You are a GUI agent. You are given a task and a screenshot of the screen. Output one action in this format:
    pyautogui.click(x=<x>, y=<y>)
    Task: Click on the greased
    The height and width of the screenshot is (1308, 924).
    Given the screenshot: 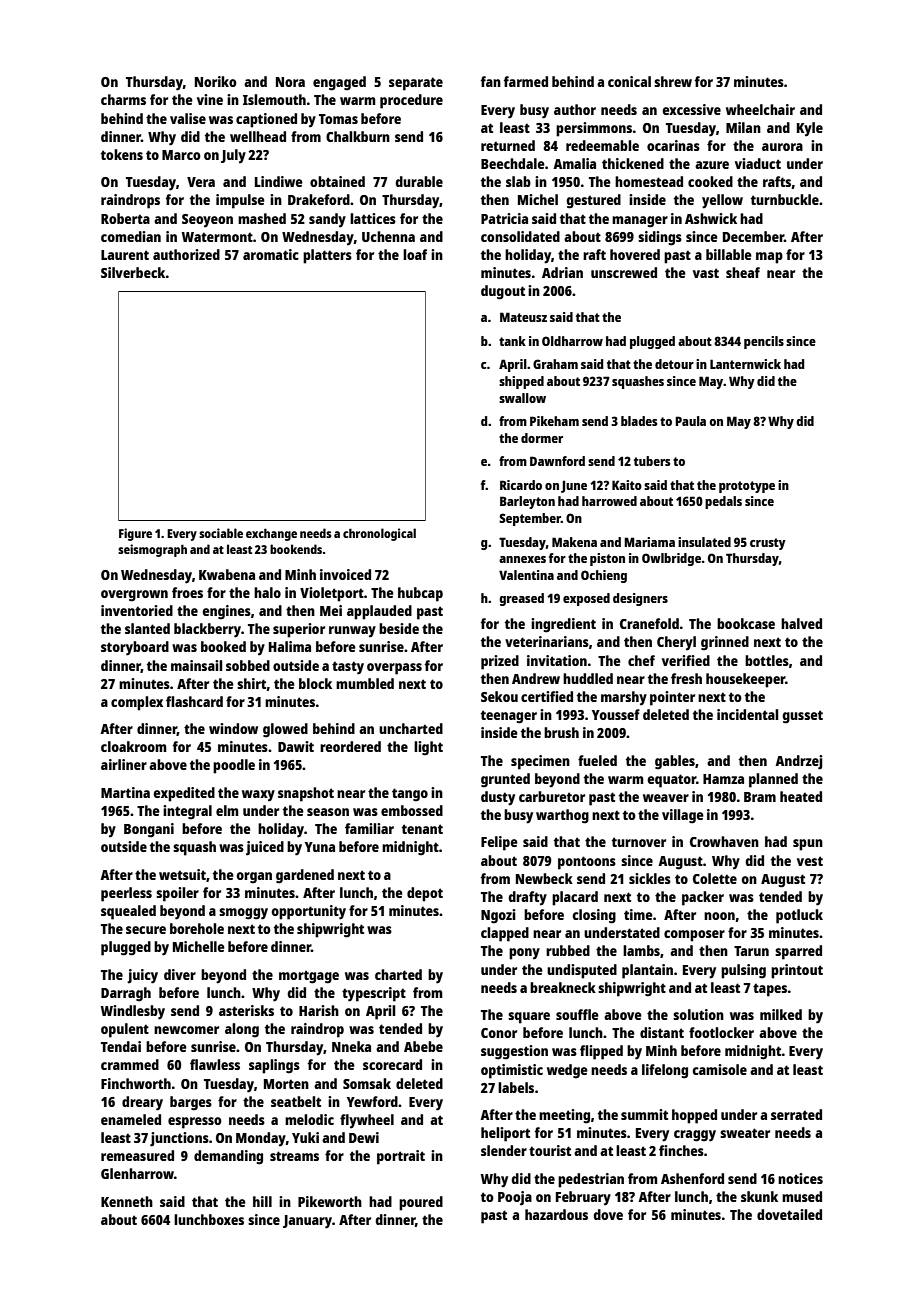 What is the action you would take?
    pyautogui.click(x=521, y=599)
